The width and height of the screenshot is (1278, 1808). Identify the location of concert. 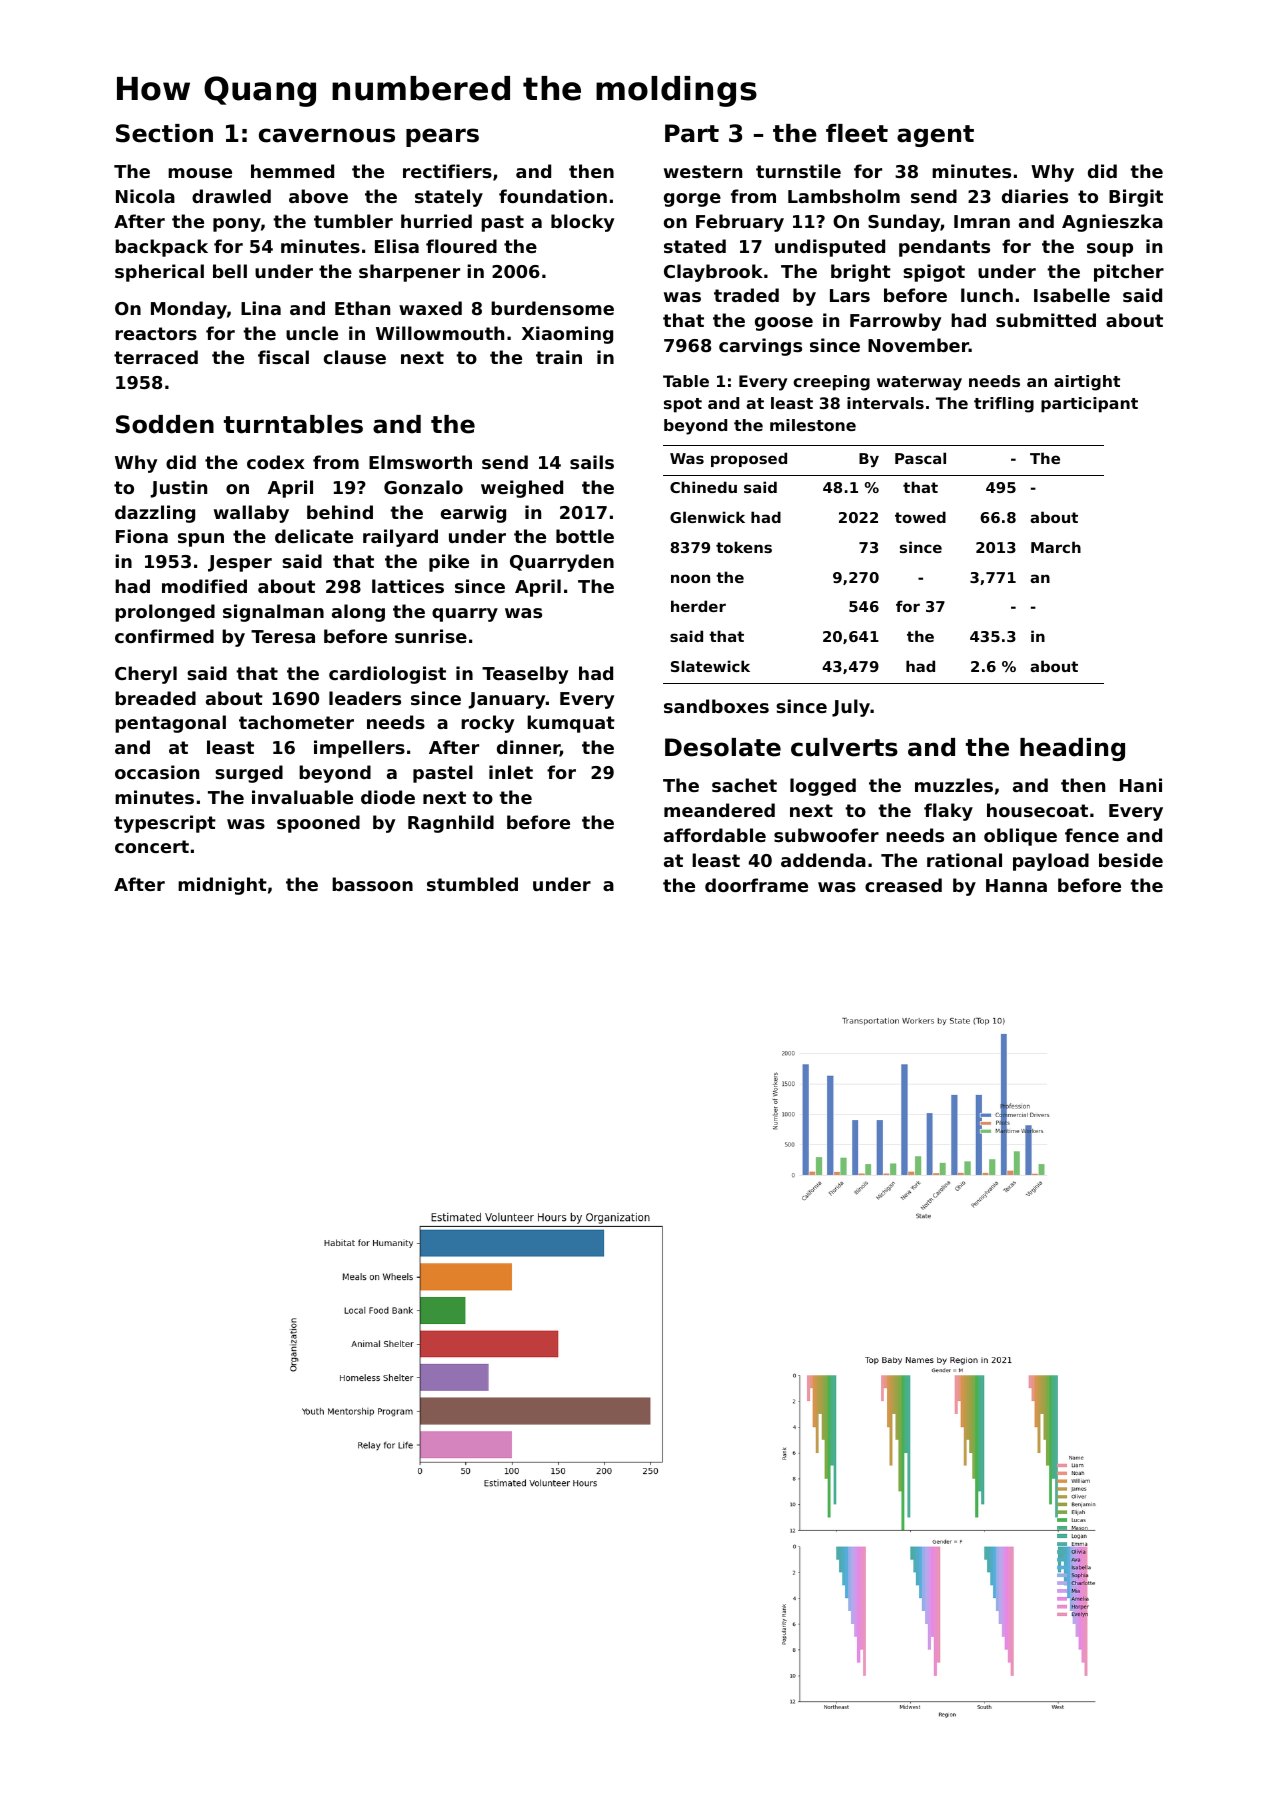
(152, 846).
